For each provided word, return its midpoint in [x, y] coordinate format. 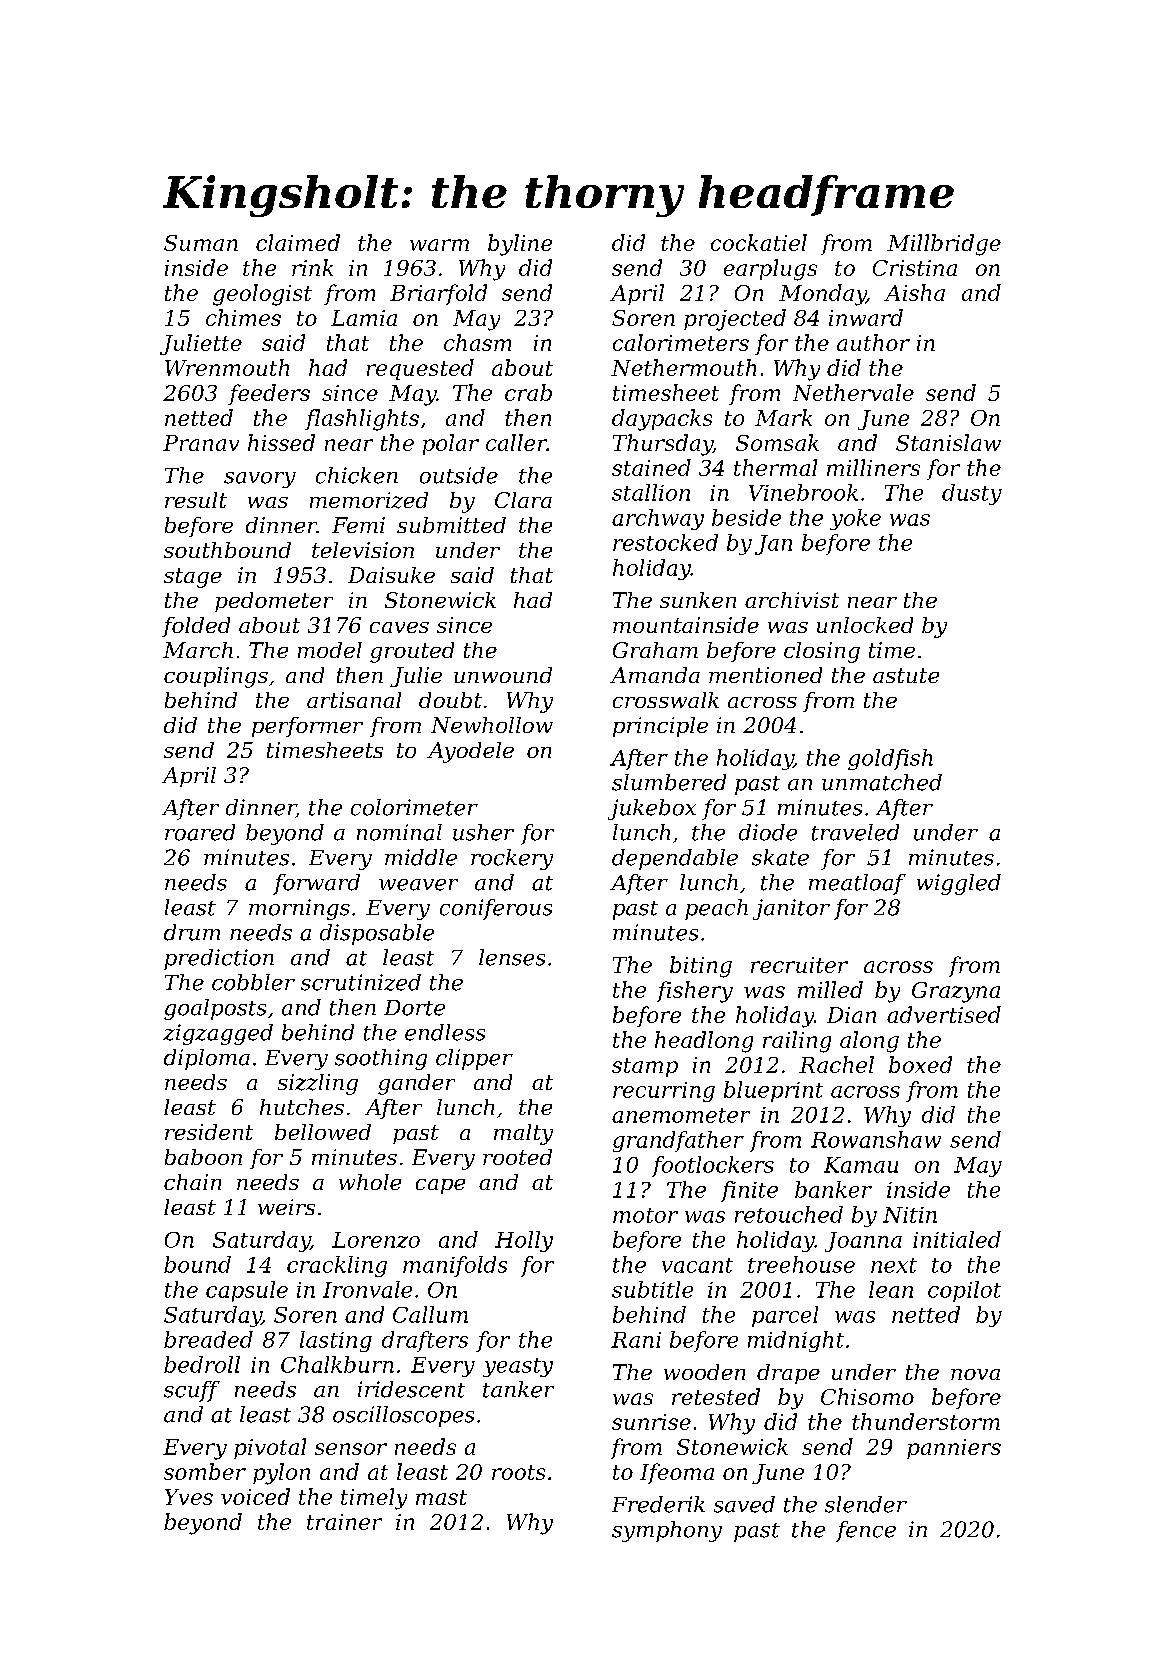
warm [439, 245]
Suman [201, 243]
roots [518, 1472]
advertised [944, 1014]
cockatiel [759, 242]
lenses [512, 957]
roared [200, 832]
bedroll [202, 1364]
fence [866, 1531]
